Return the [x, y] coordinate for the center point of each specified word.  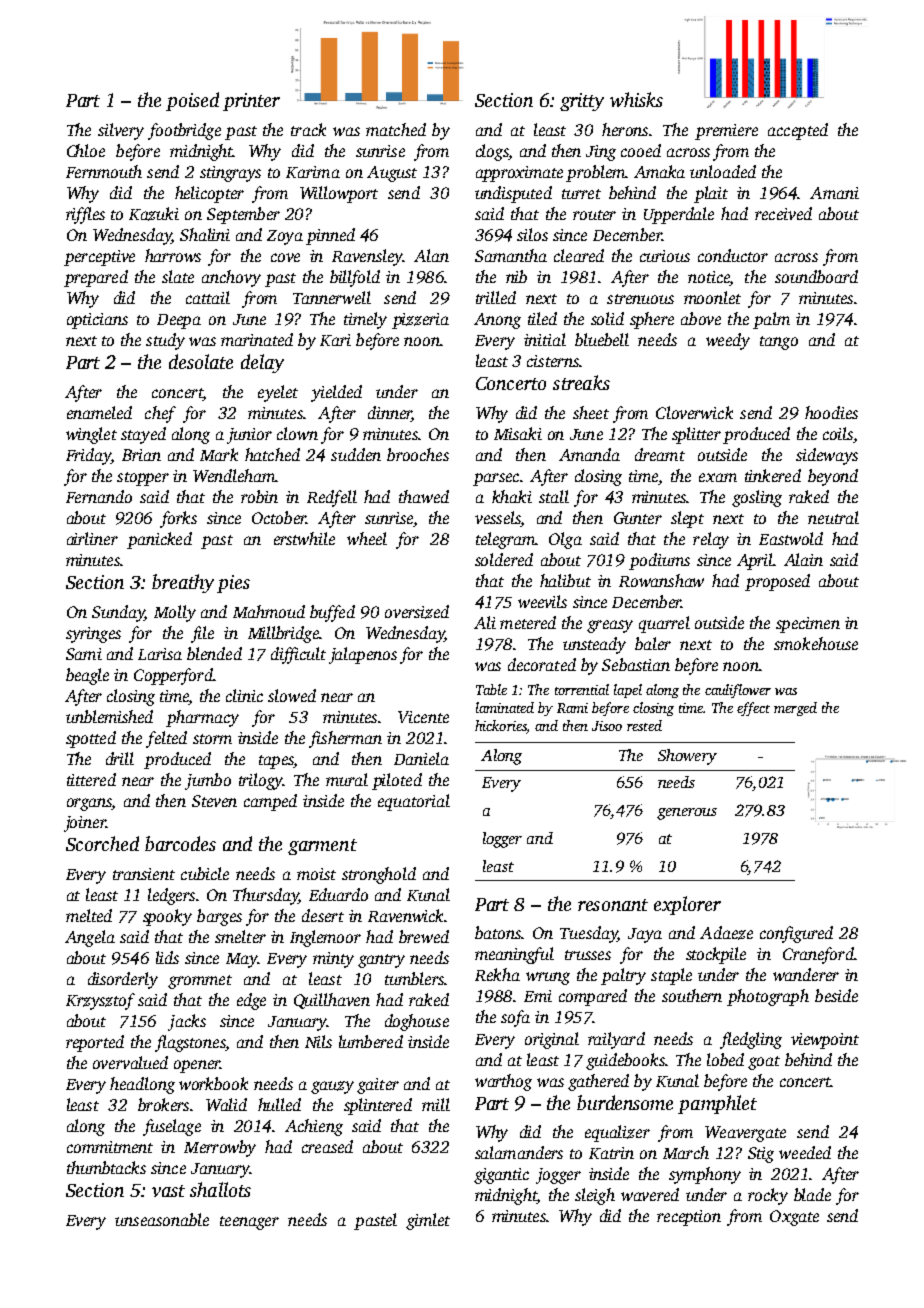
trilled [496, 297]
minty [333, 960]
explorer [687, 905]
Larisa [160, 654]
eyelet [278, 393]
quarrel [664, 624]
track [308, 129]
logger [502, 840]
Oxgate [794, 1218]
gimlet [428, 1221]
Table [491, 689]
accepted [798, 131]
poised [192, 101]
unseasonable [162, 1219]
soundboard [816, 276]
